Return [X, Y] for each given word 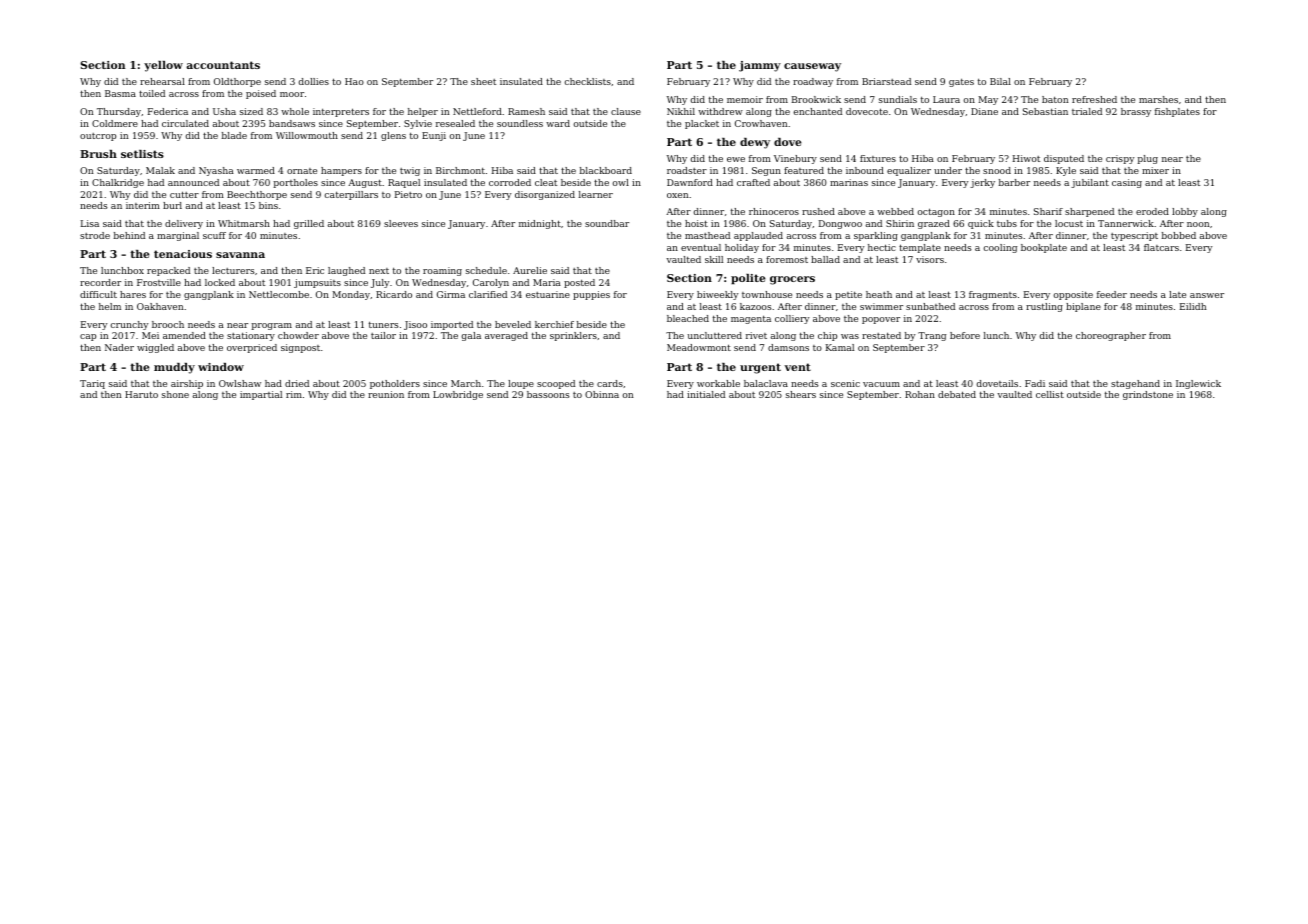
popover [881, 320]
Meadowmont [699, 347]
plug [1148, 159]
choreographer [1111, 336]
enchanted [818, 111]
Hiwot [1026, 158]
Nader [119, 347]
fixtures [878, 158]
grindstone [1148, 395]
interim [143, 205]
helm [110, 306]
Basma [120, 93]
